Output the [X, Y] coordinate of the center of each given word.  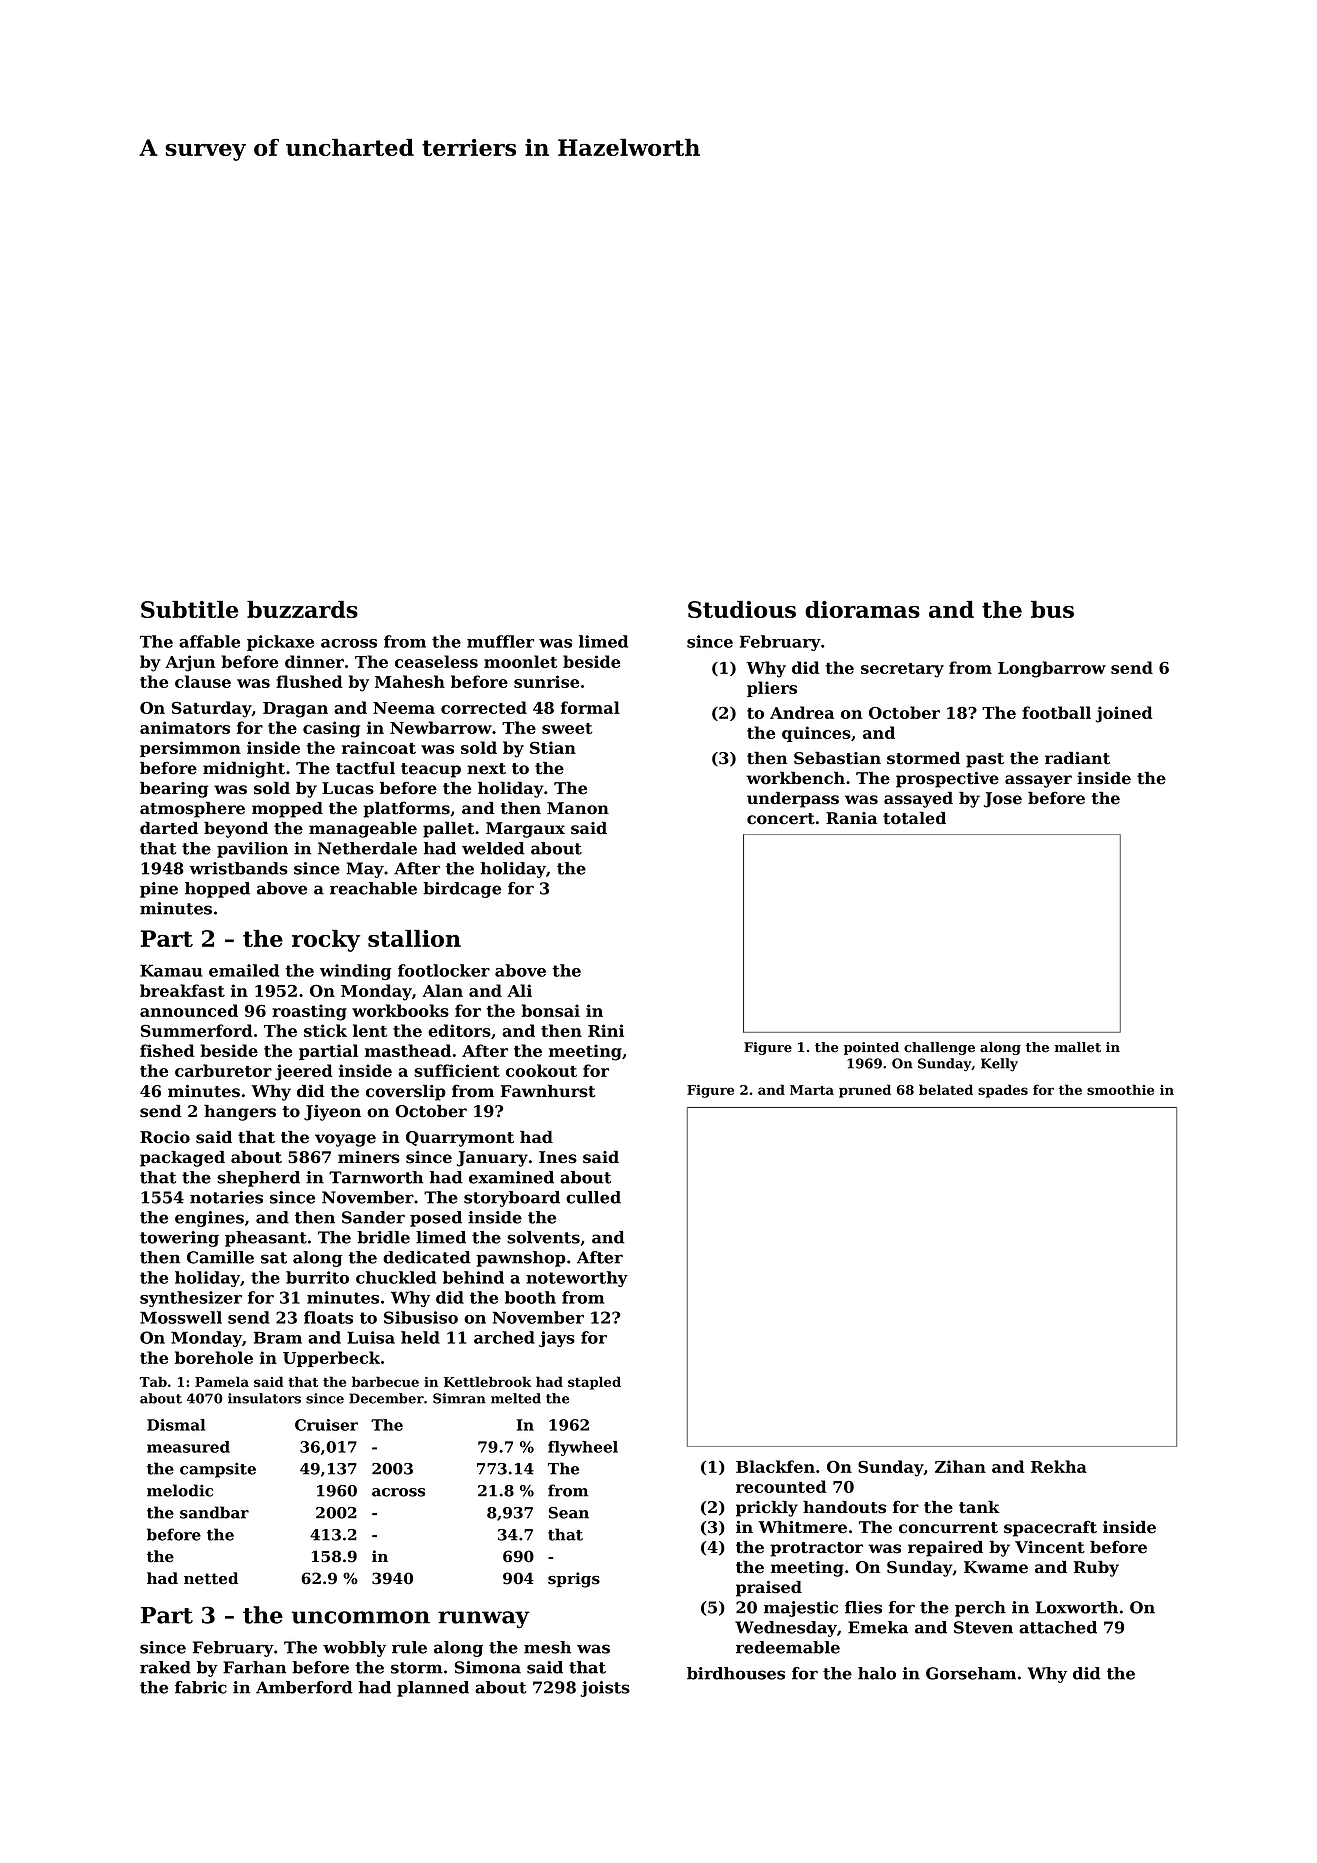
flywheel [583, 1448]
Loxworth [1077, 1607]
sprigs [574, 1580]
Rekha [1059, 1466]
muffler [500, 641]
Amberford [304, 1687]
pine [159, 890]
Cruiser [326, 1425]
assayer [1038, 781]
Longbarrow [1052, 669]
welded [493, 848]
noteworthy [577, 1279]
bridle [383, 1237]
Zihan [960, 1466]
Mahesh [410, 681]
